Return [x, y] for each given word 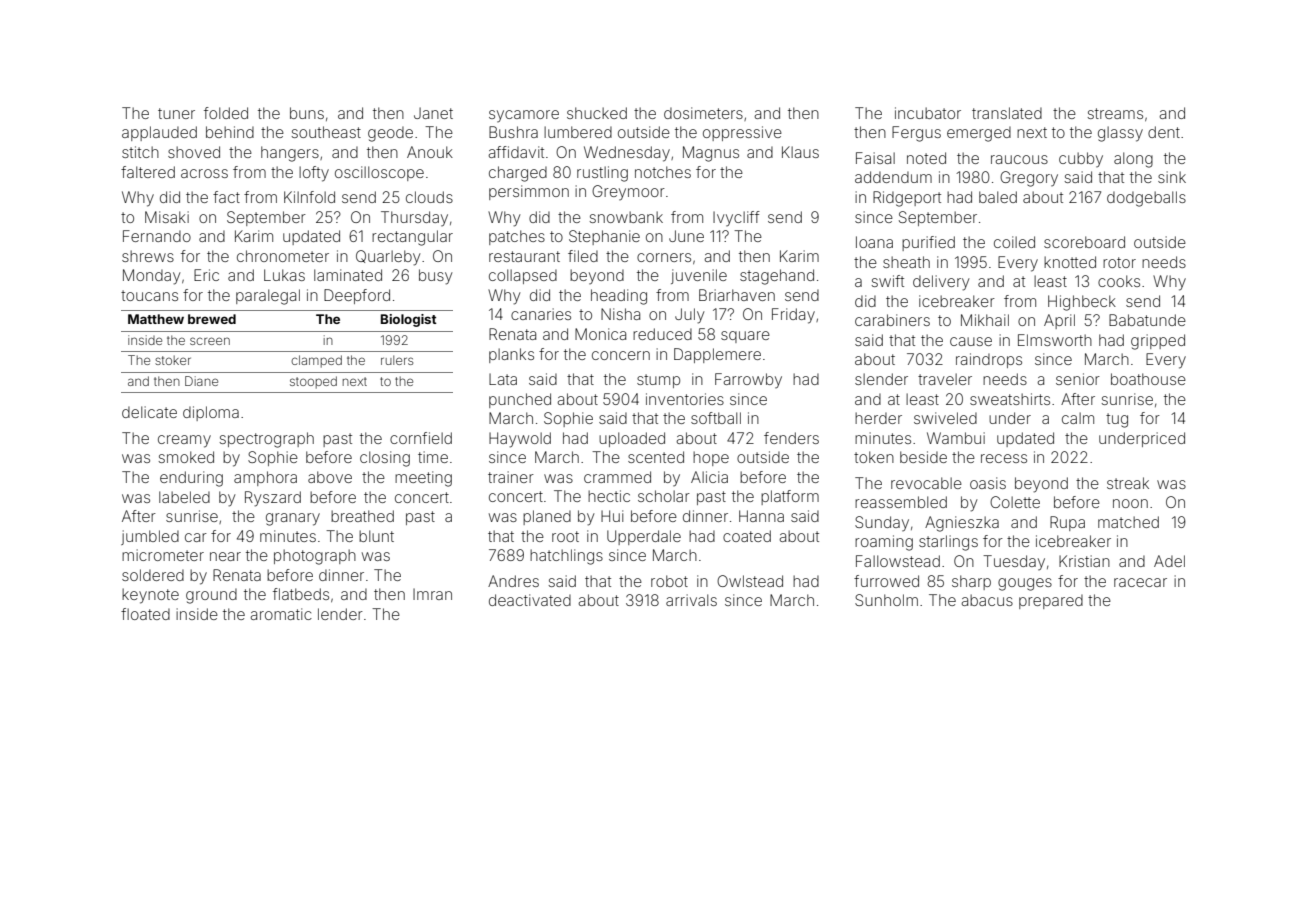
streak [1128, 483]
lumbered [578, 132]
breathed [362, 516]
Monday [151, 277]
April [1059, 321]
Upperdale [644, 537]
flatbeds [301, 594]
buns [307, 113]
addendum [893, 177]
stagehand [777, 277]
